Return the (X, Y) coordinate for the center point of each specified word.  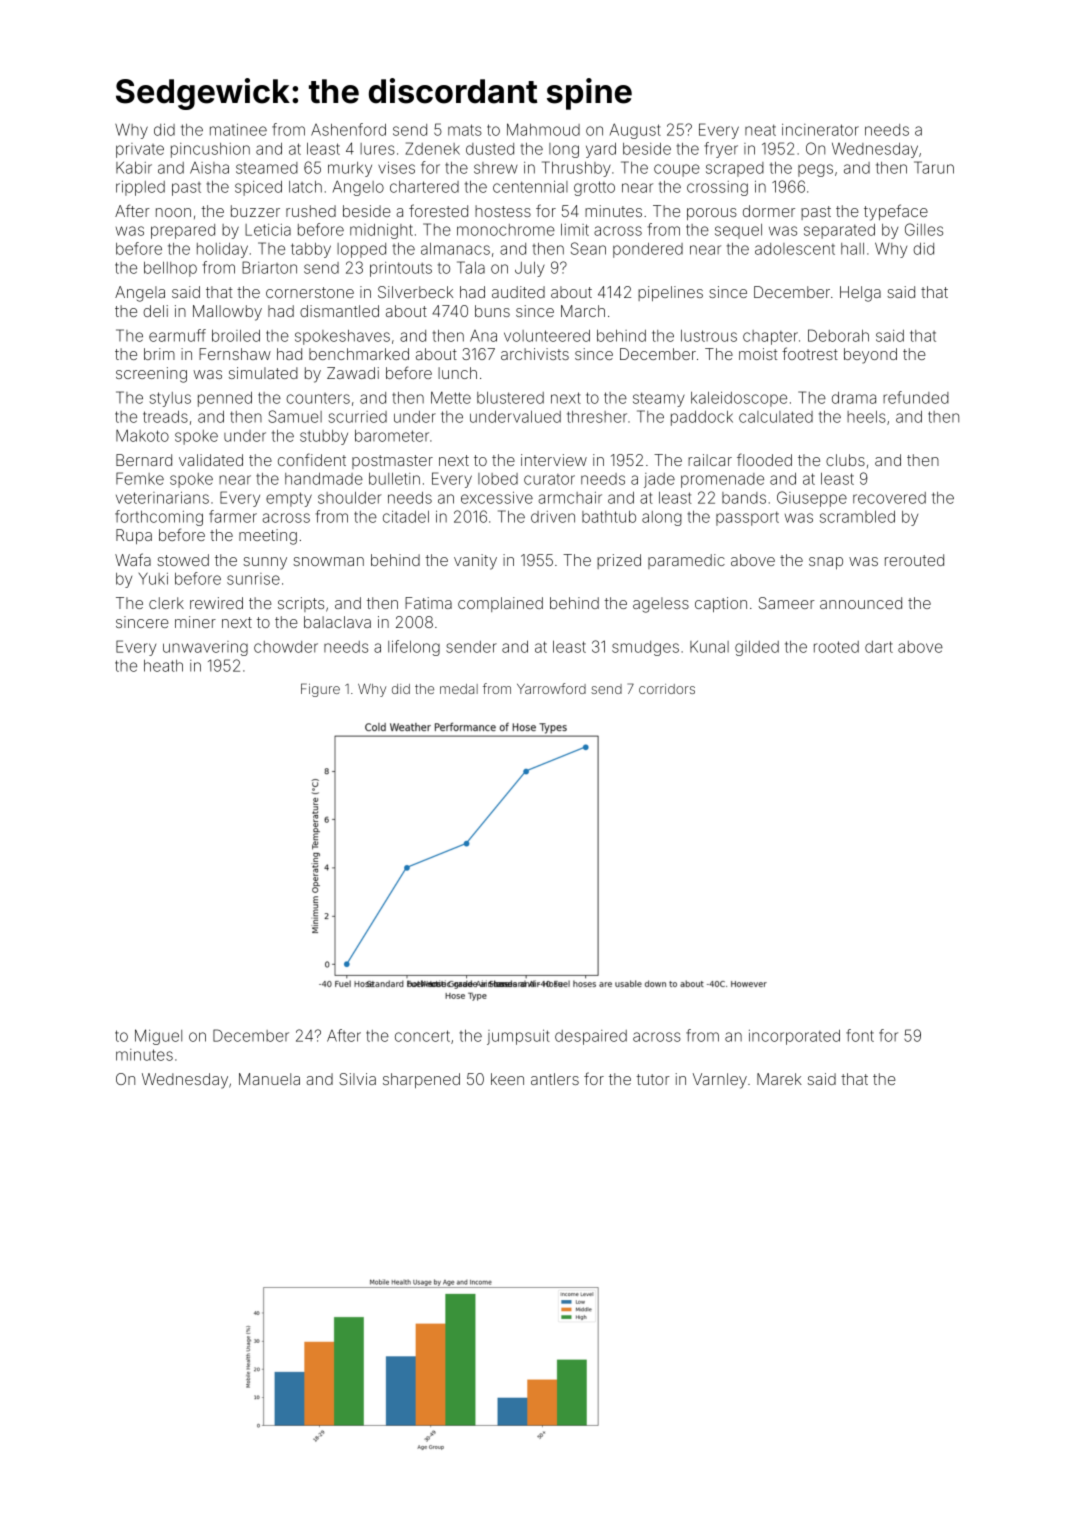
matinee (238, 129)
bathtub (609, 517)
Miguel (158, 1037)
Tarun (934, 167)
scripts (301, 604)
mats (465, 130)
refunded (916, 397)
